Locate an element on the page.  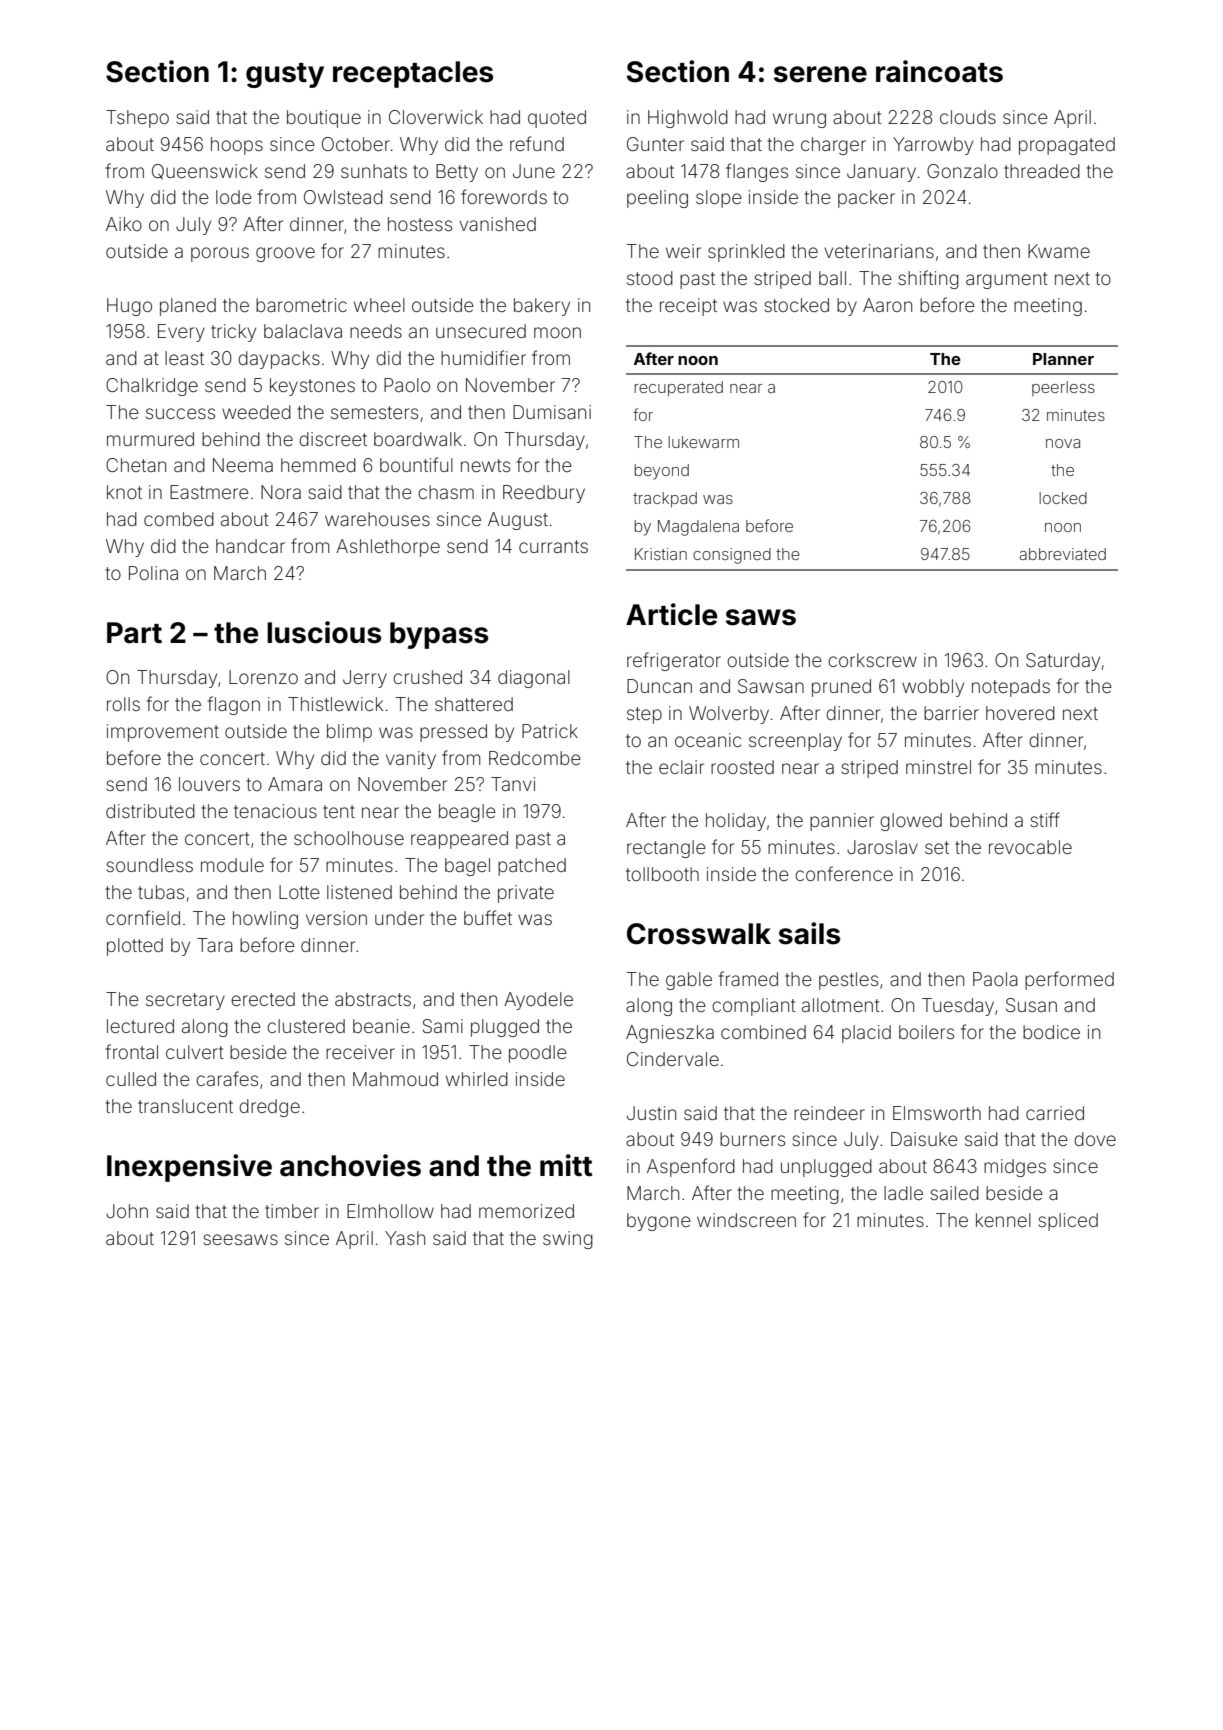
bypass is located at coordinates (439, 635).
